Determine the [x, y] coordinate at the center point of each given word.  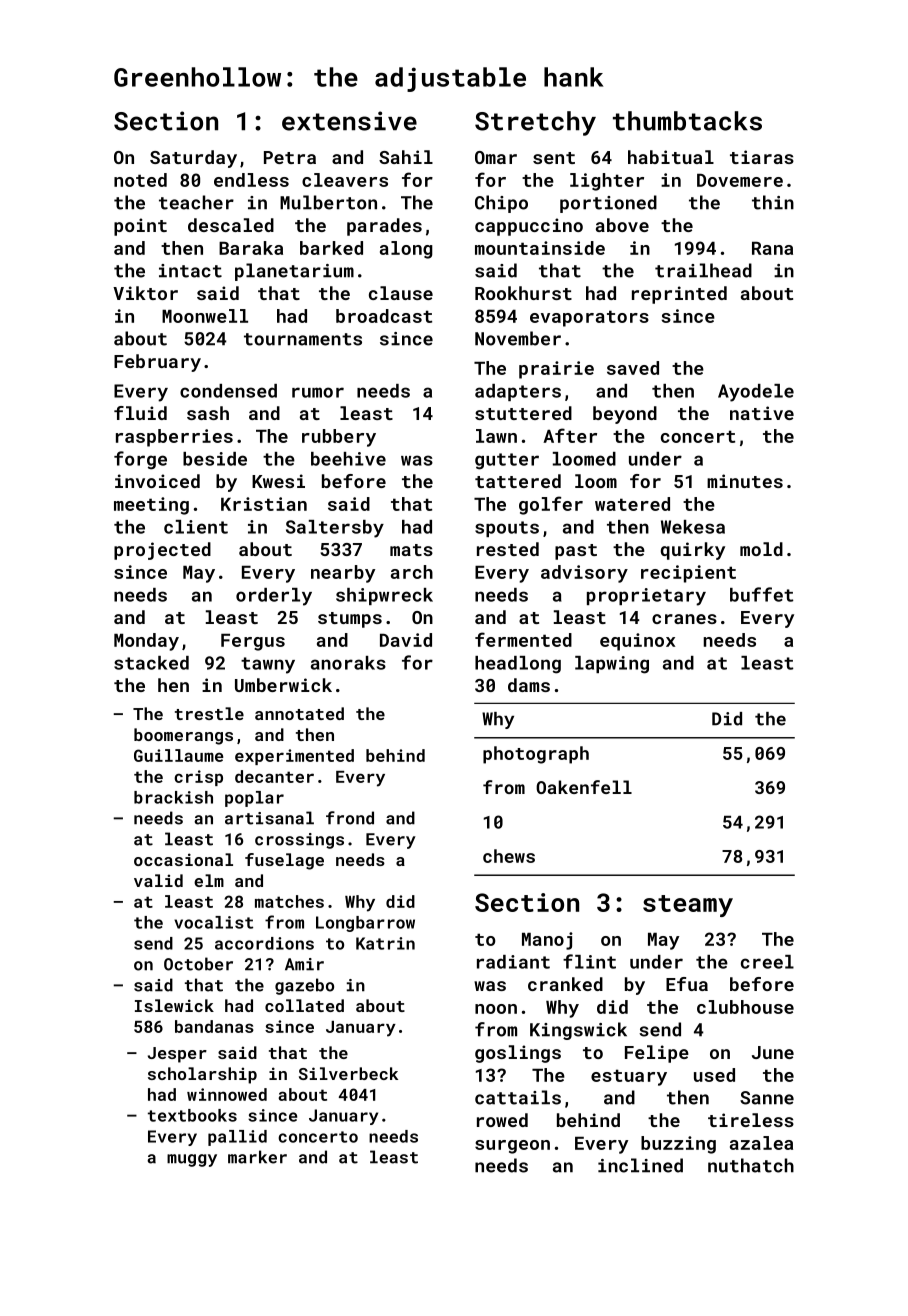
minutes [745, 481]
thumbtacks [687, 121]
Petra [290, 157]
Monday [146, 642]
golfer [551, 505]
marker [257, 1157]
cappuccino [529, 227]
